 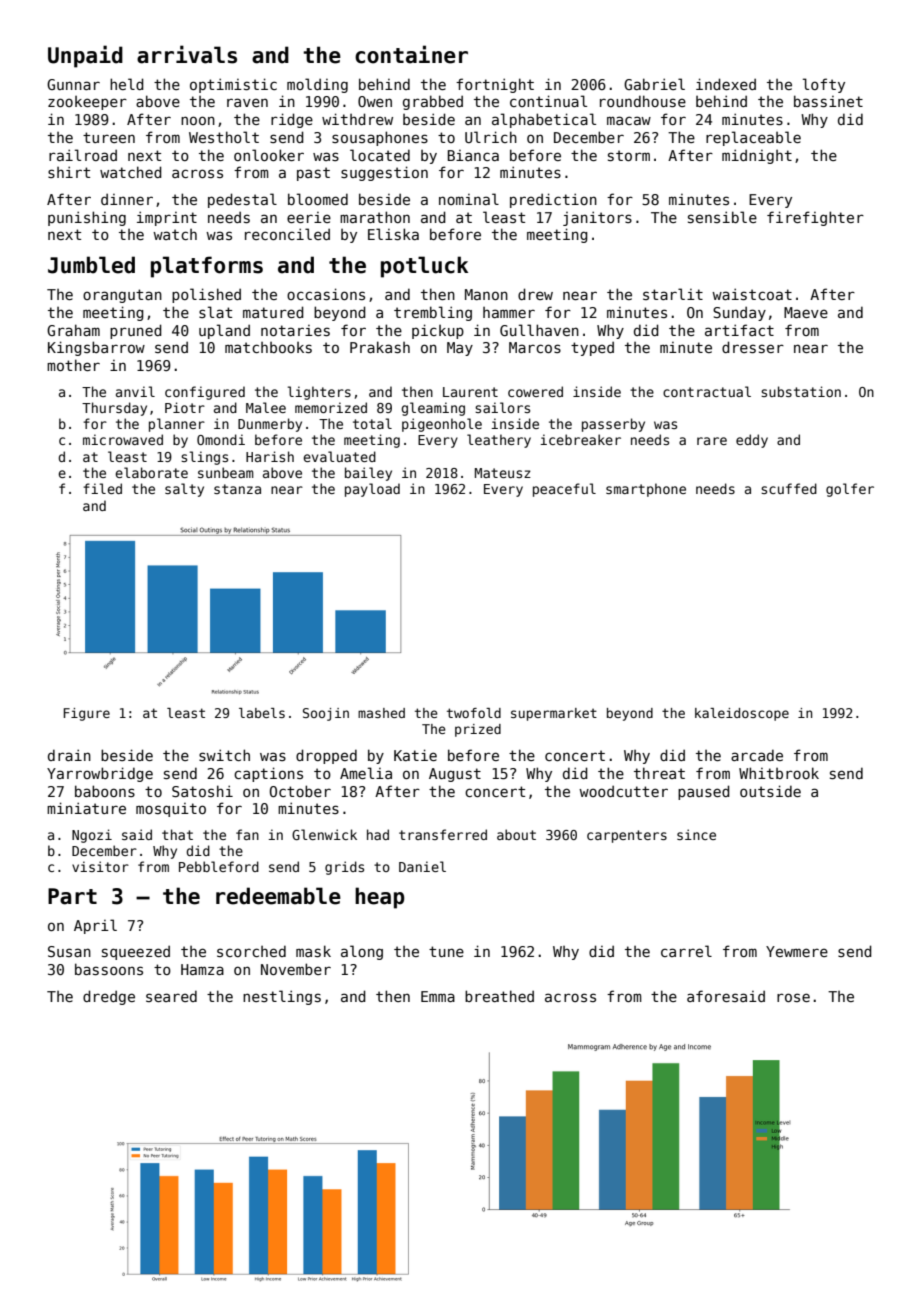 What do you see at coordinates (793, 997) in the document?
I see `rose` at bounding box center [793, 997].
